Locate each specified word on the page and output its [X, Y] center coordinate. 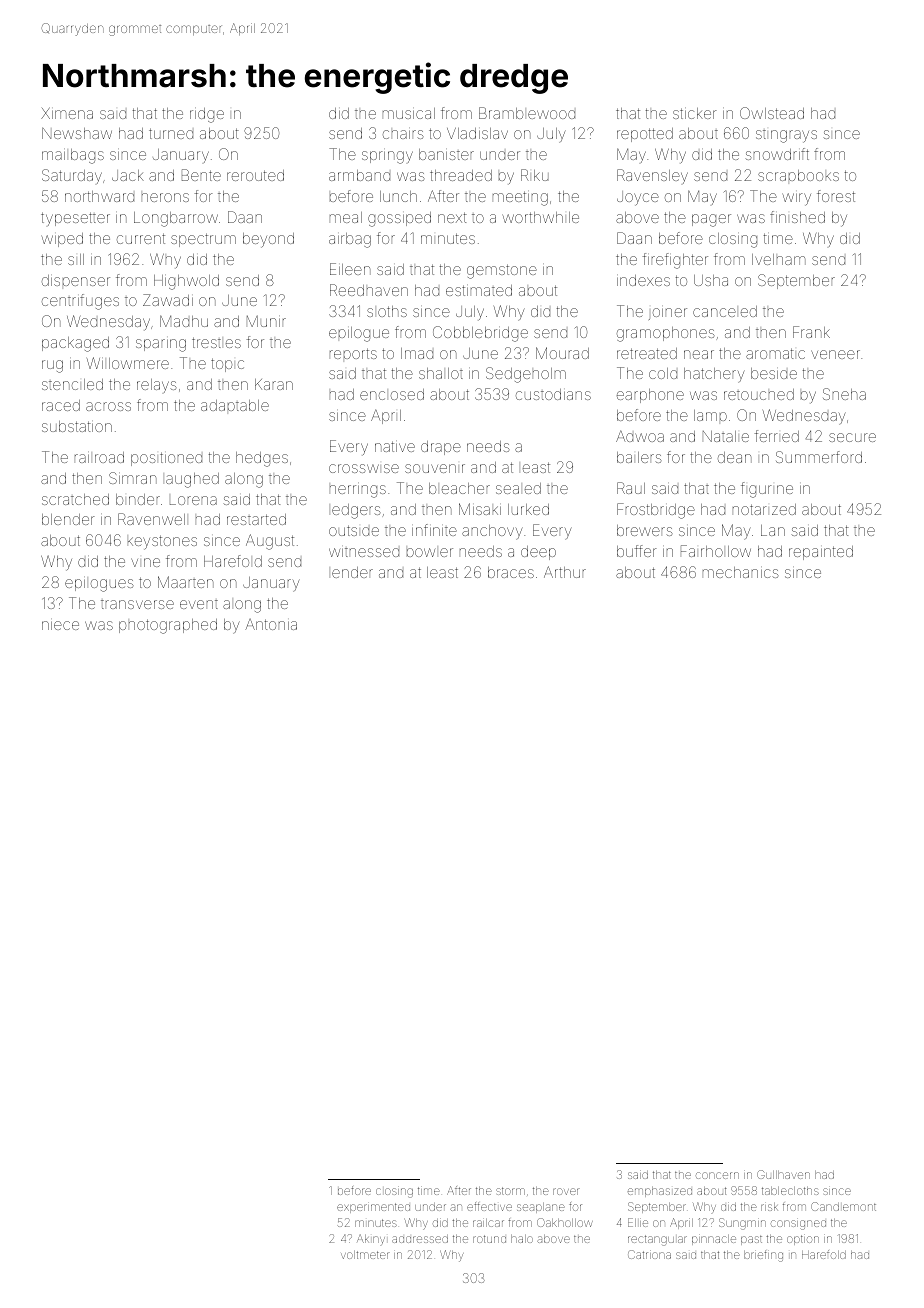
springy [387, 157]
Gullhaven [783, 1174]
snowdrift [777, 154]
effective [489, 1206]
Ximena [67, 113]
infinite [434, 530]
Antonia [271, 624]
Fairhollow [716, 551]
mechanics [741, 572]
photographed [168, 626]
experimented [373, 1208]
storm [510, 1191]
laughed [192, 480]
